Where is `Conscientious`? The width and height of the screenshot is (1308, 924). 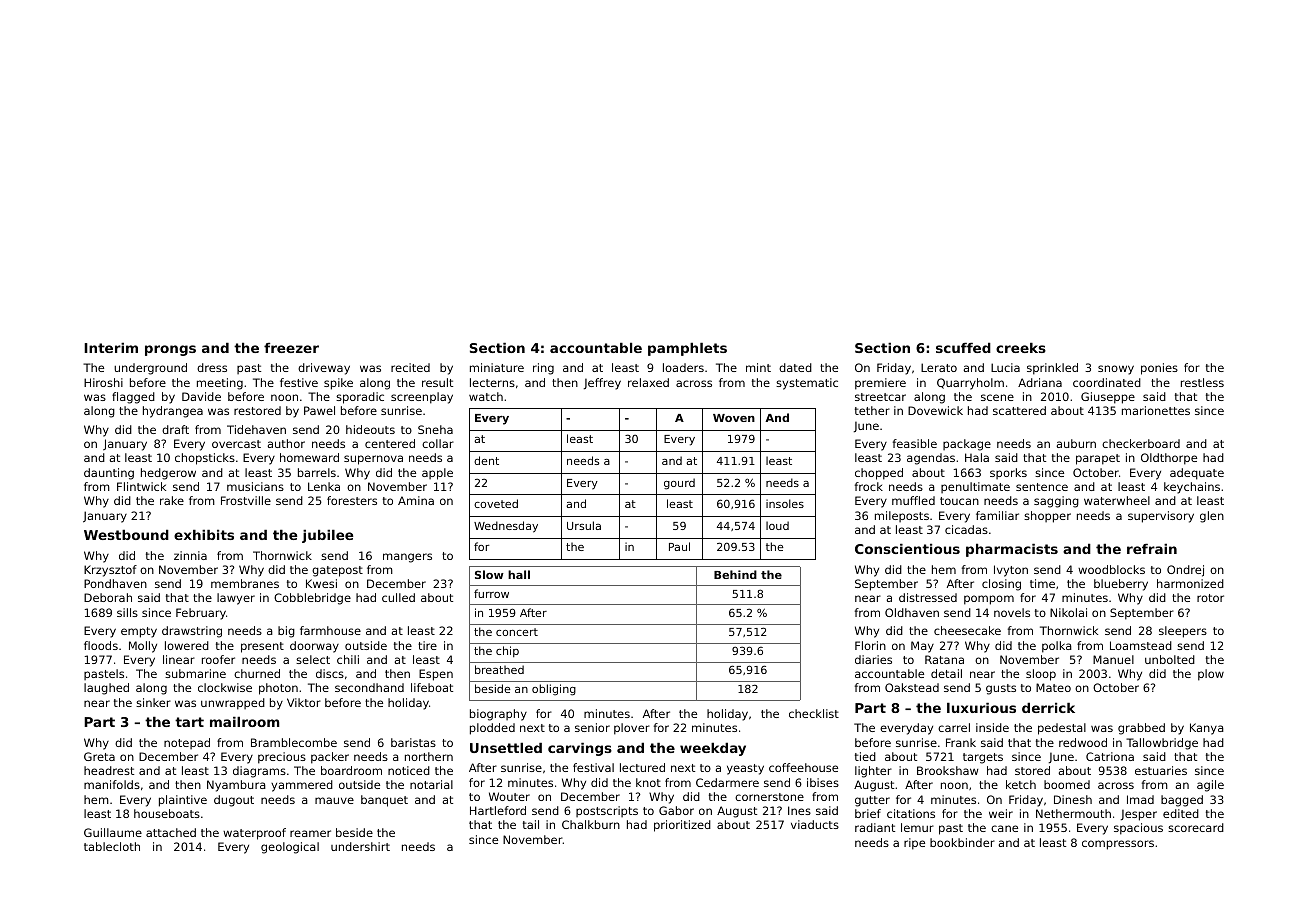 Conscientious is located at coordinates (907, 548).
